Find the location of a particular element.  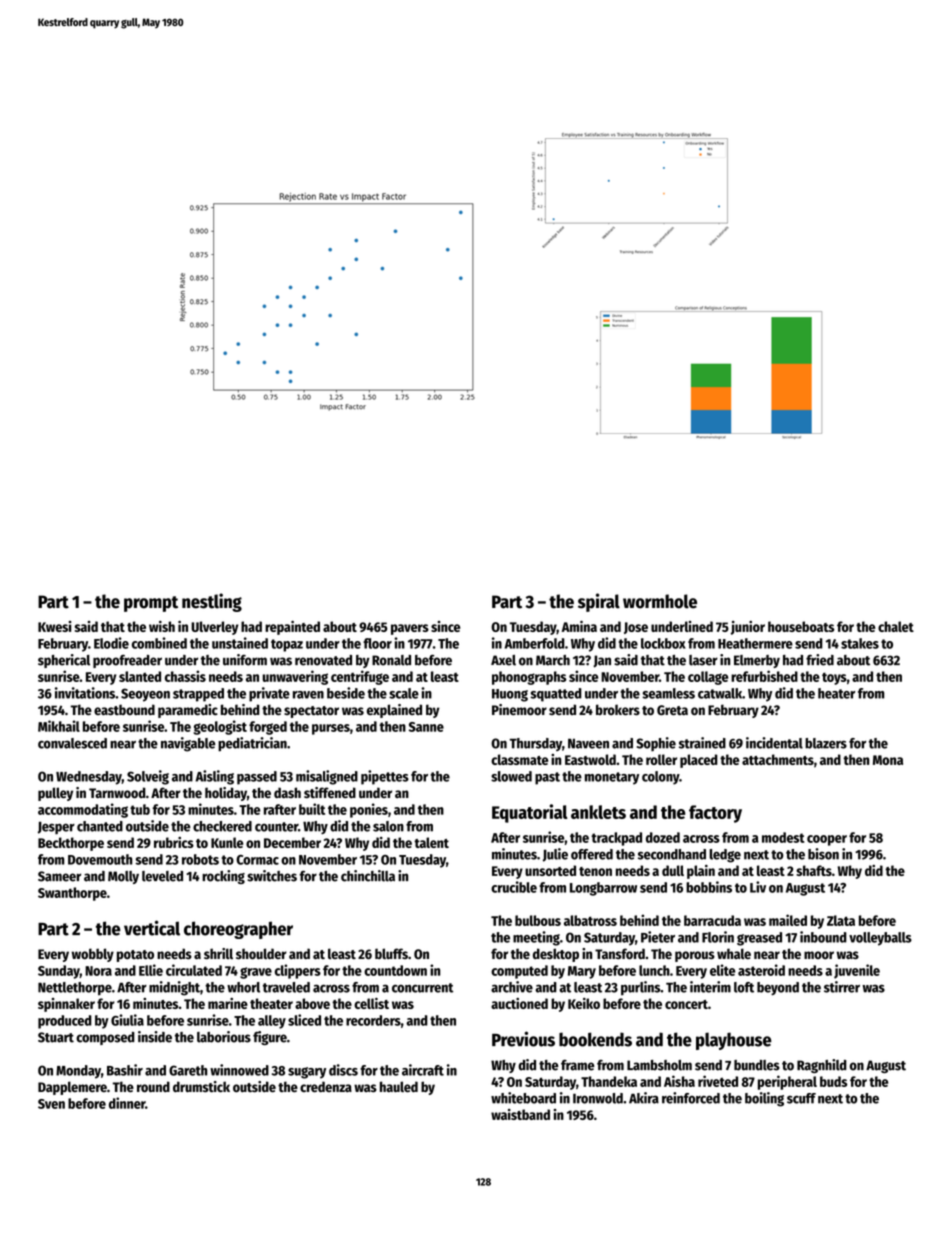

Kwesi is located at coordinates (55, 626).
